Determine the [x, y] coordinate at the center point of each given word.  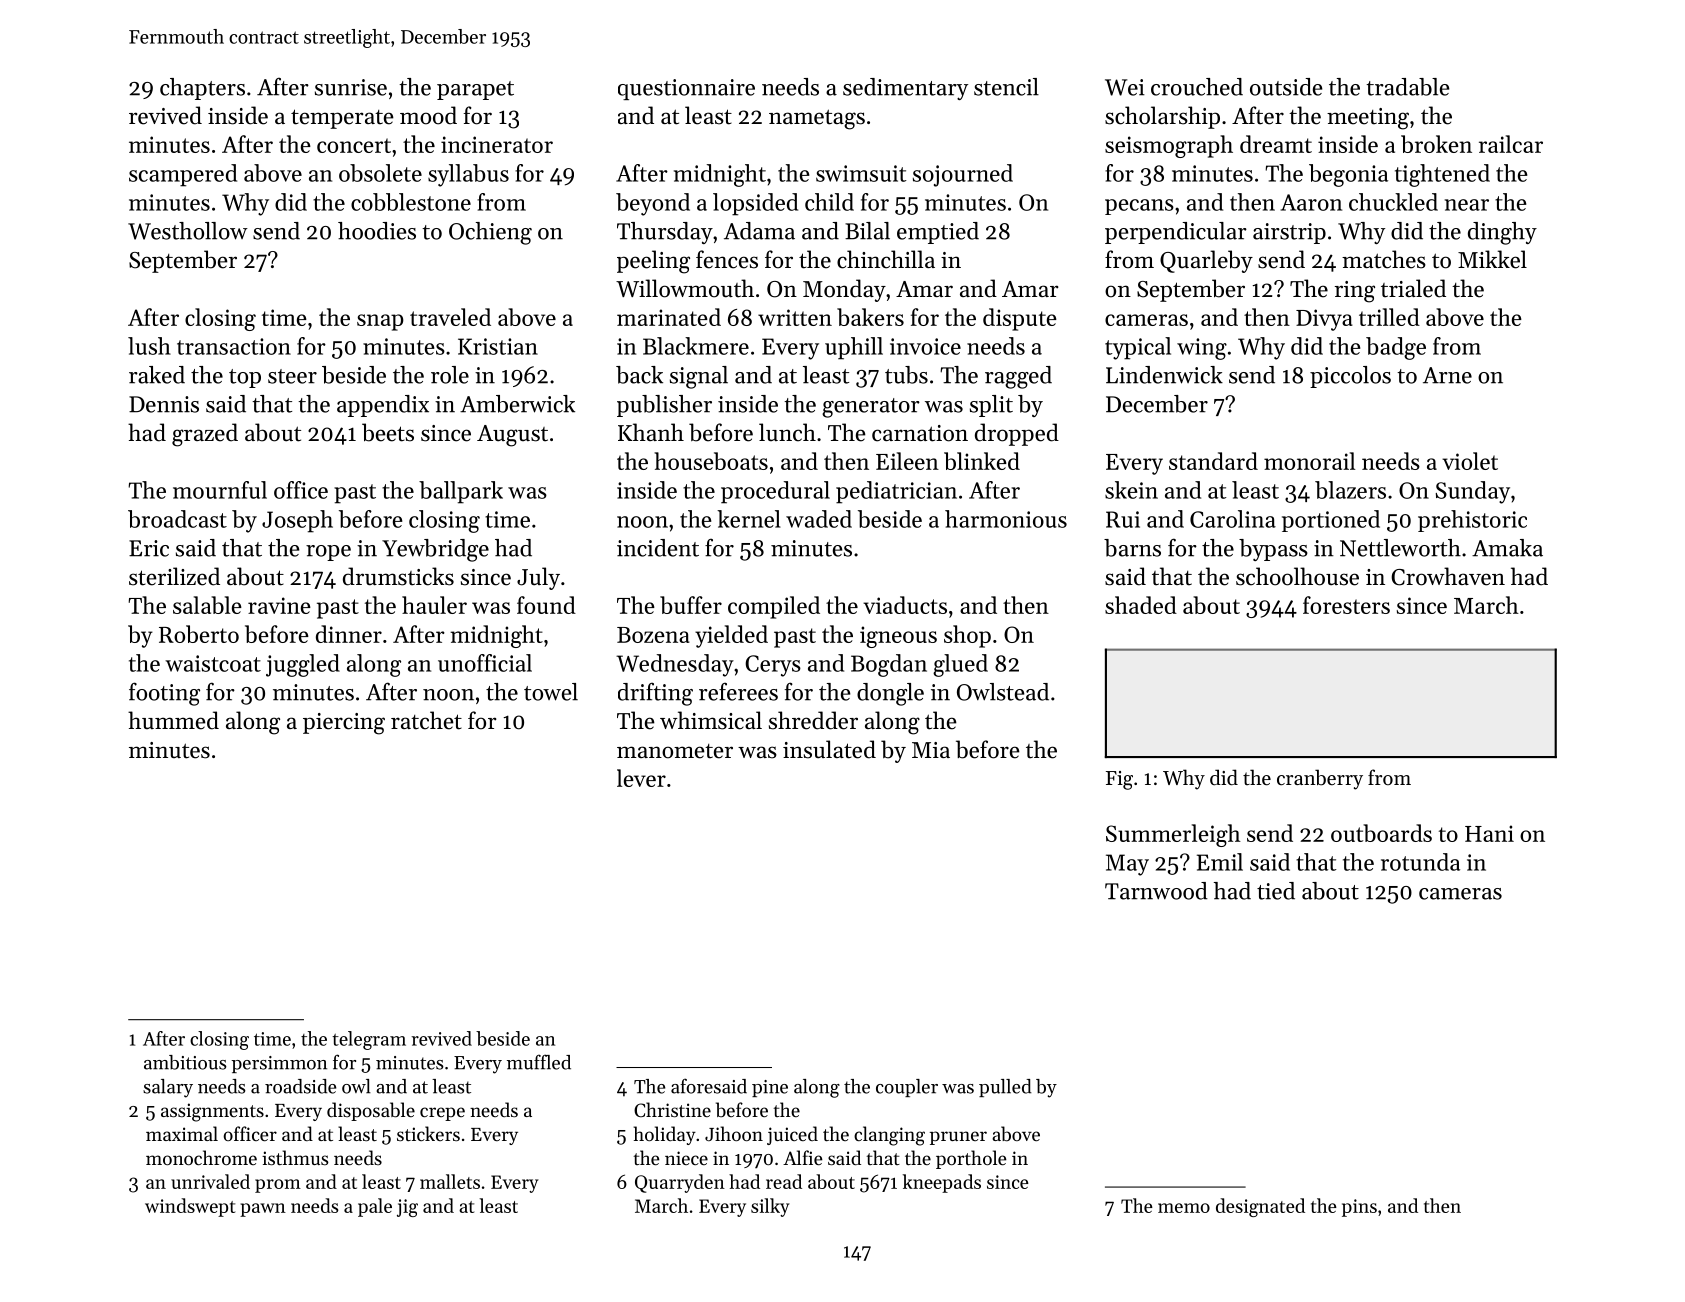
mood [428, 115]
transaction [234, 346]
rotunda [1420, 862]
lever [641, 778]
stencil [1006, 87]
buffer [691, 605]
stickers [428, 1133]
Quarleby [1206, 261]
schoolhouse [1297, 576]
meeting [1368, 119]
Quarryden [680, 1183]
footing [164, 694]
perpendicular [1176, 233]
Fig [1119, 780]
